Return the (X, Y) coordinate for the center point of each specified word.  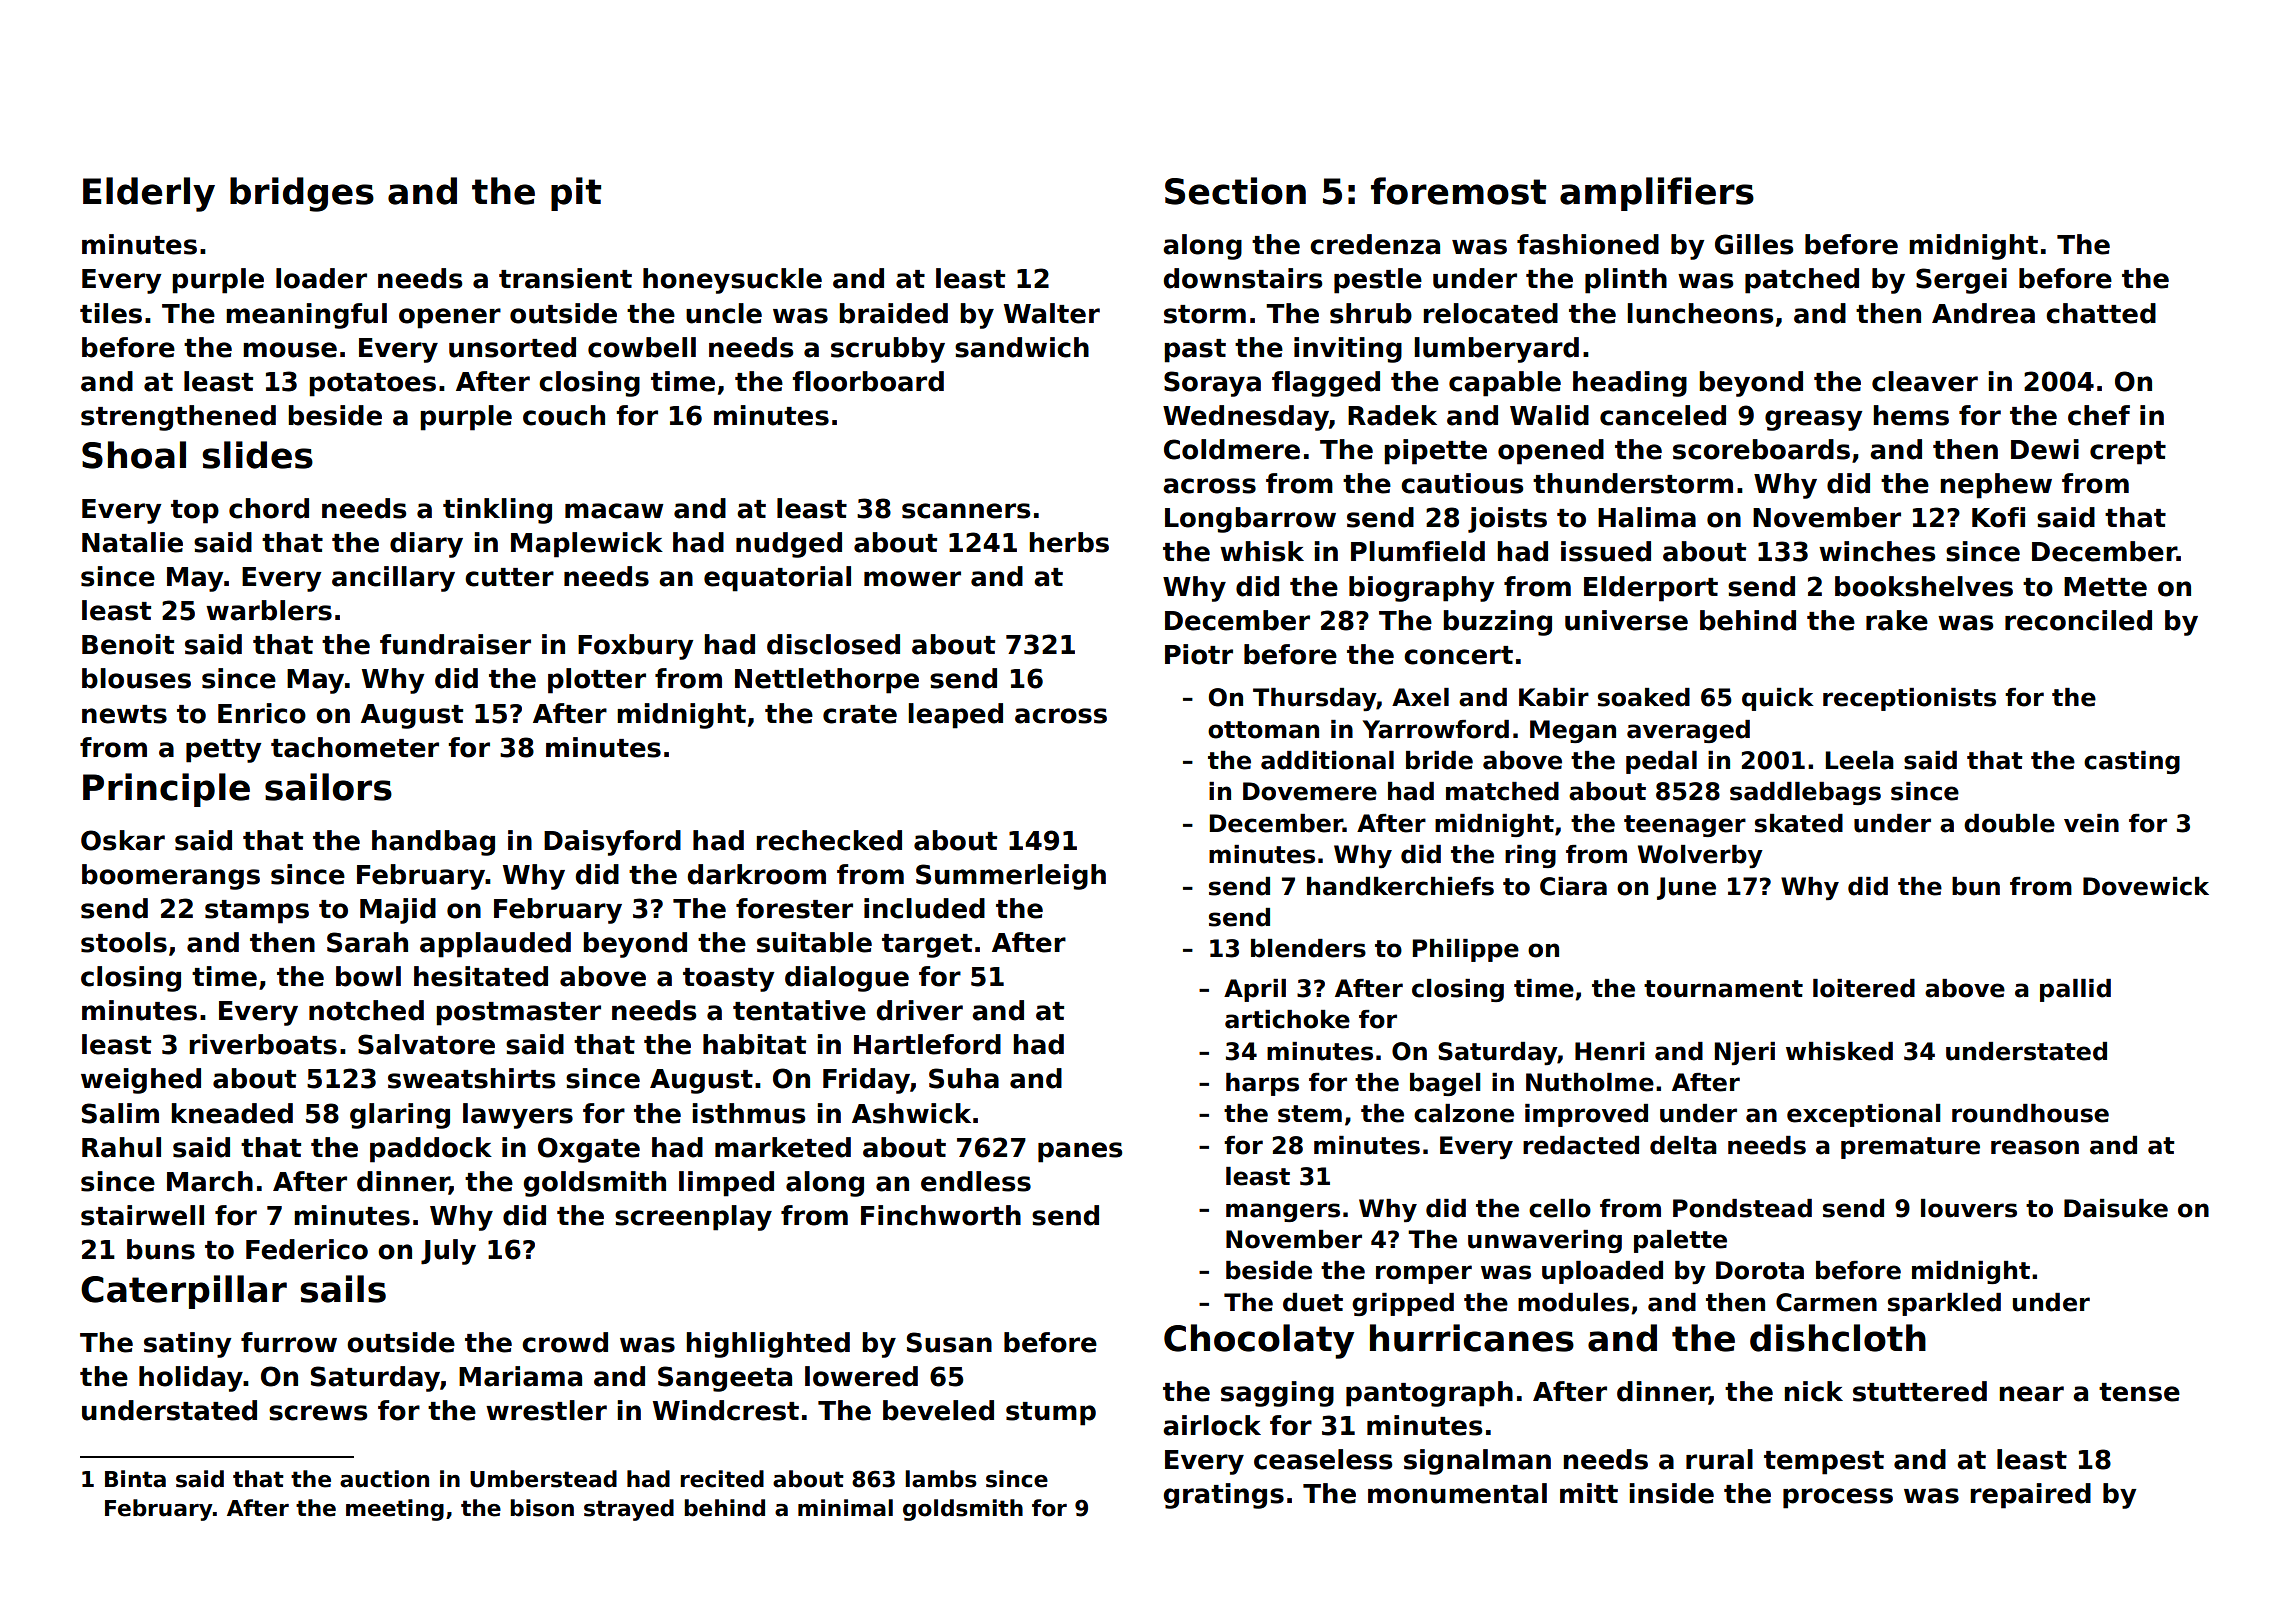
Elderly (149, 194)
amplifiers (1657, 194)
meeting (395, 1510)
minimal (845, 1508)
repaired (2030, 1496)
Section (1235, 191)
